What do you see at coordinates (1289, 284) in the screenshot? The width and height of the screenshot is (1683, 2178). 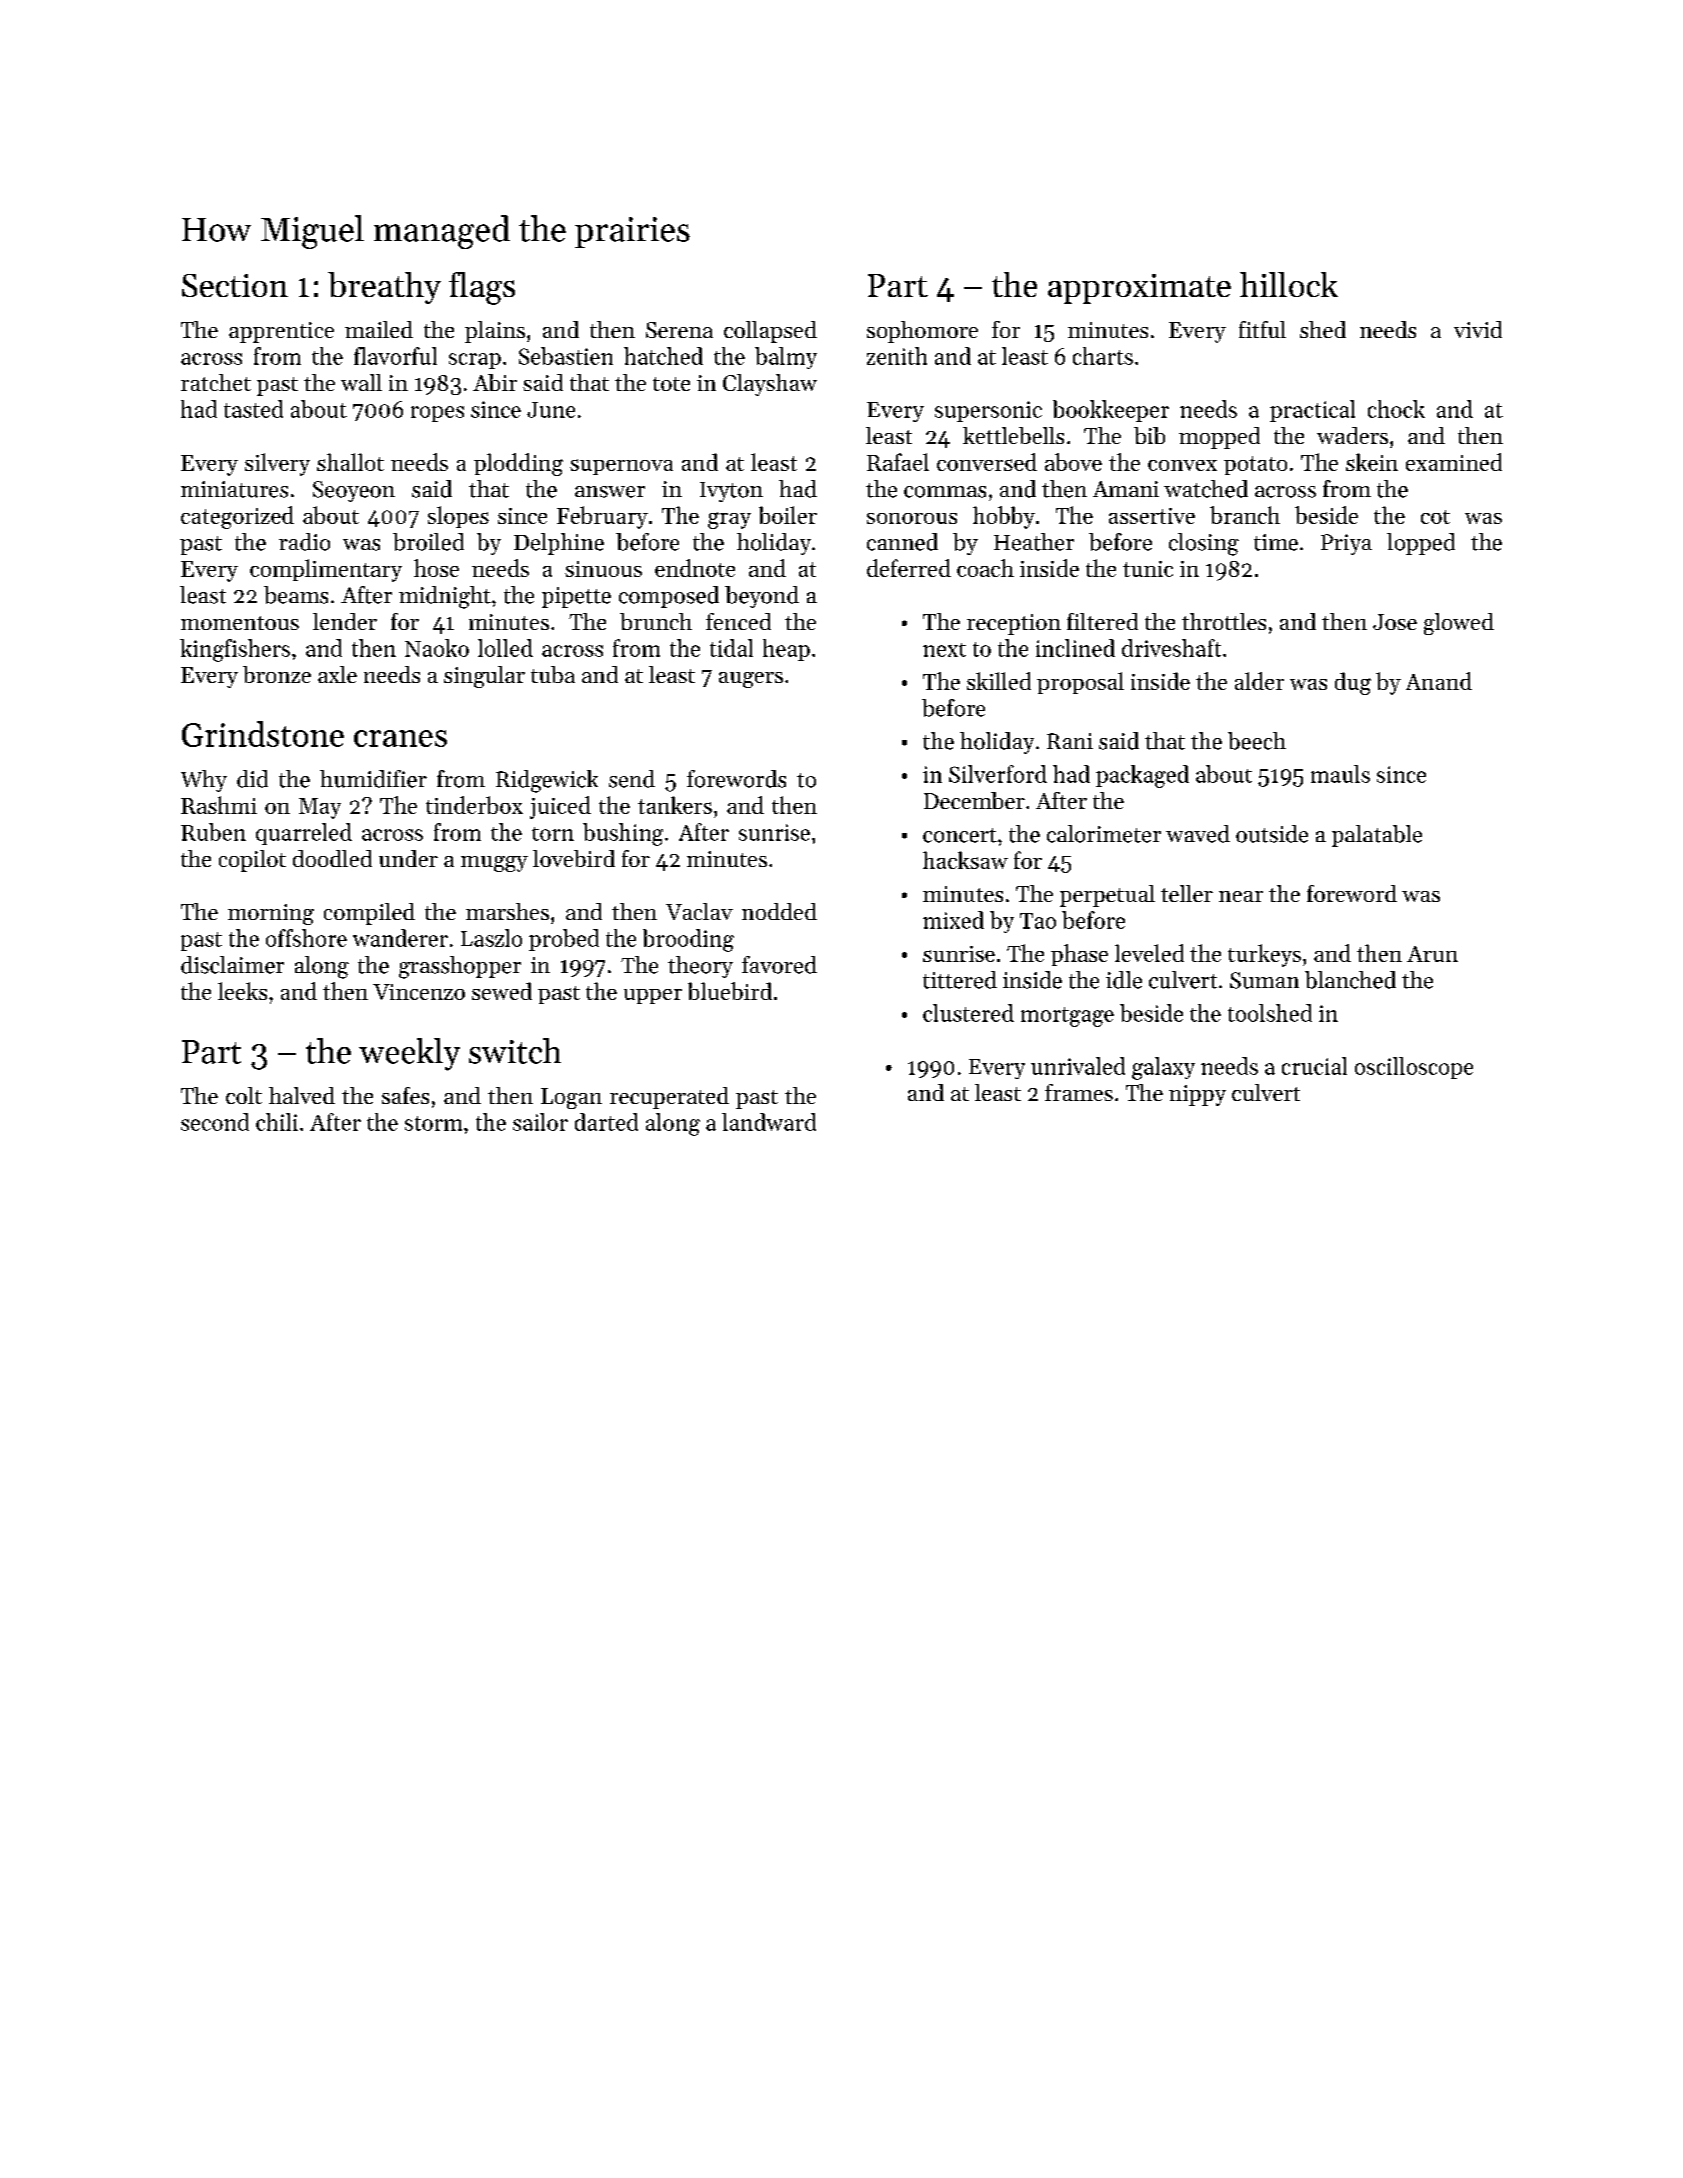 I see `hillock` at bounding box center [1289, 284].
